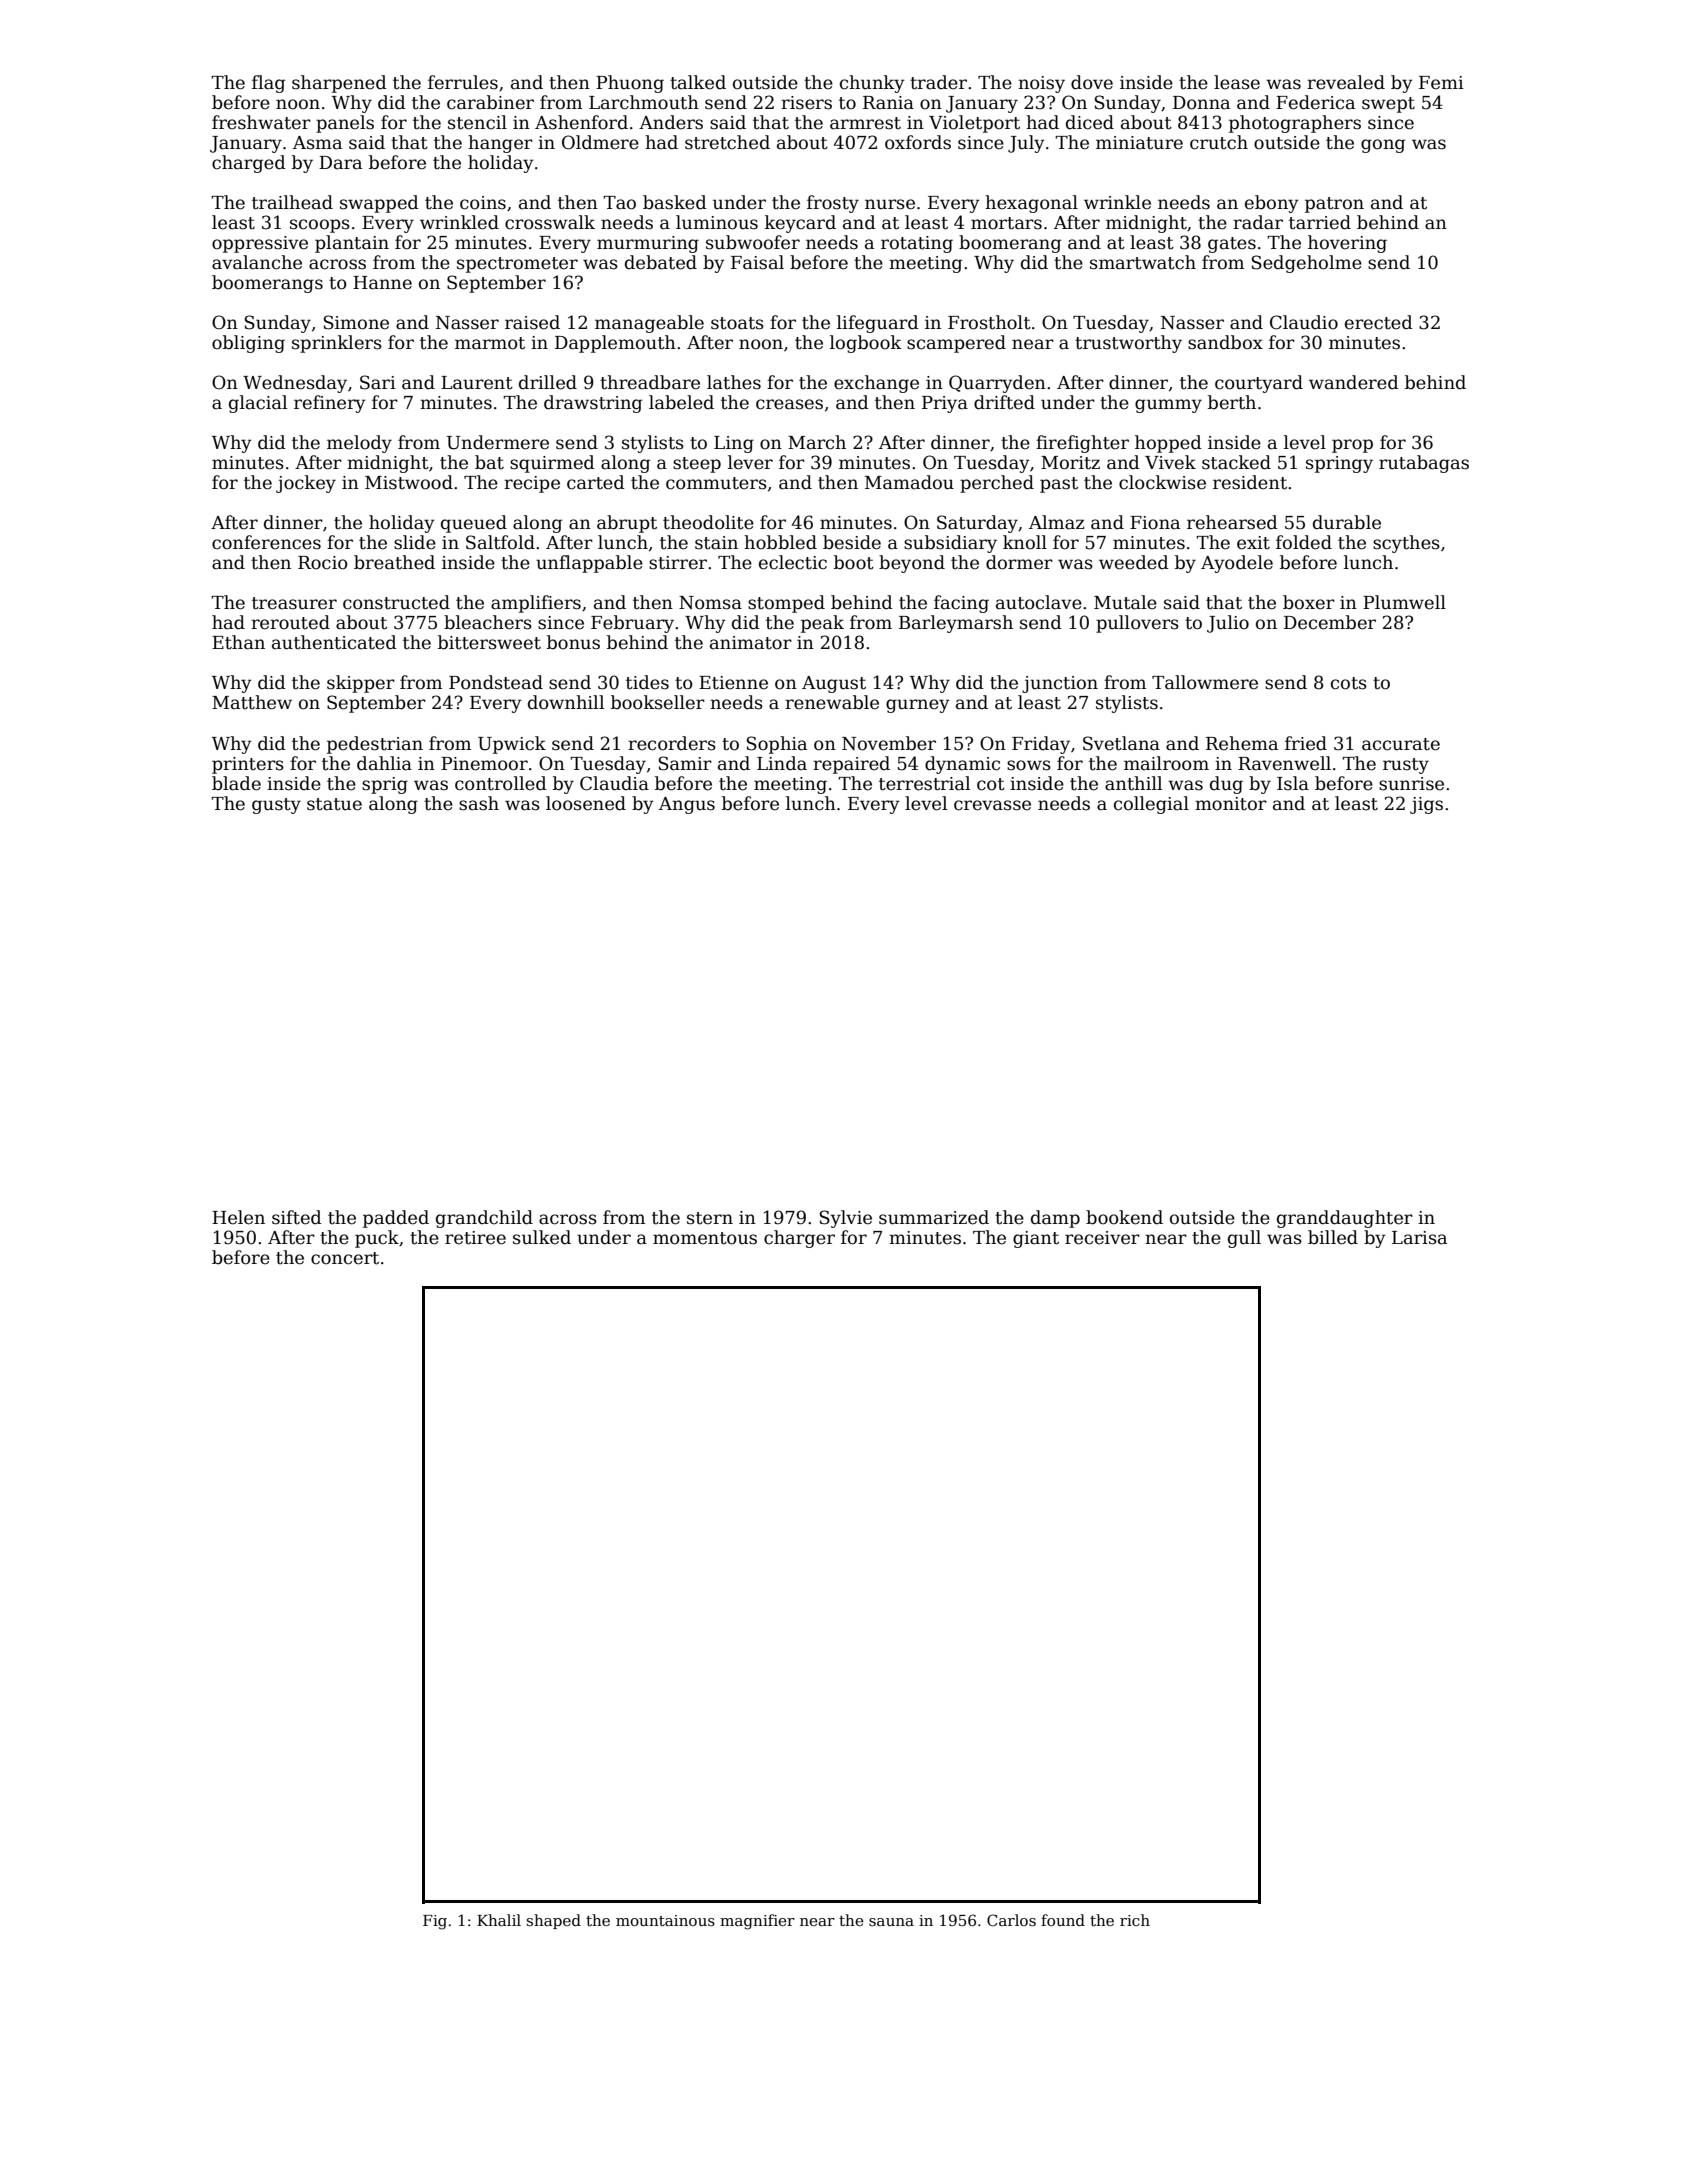 The height and width of the image is (2178, 1683). I want to click on Khalil, so click(499, 1920).
